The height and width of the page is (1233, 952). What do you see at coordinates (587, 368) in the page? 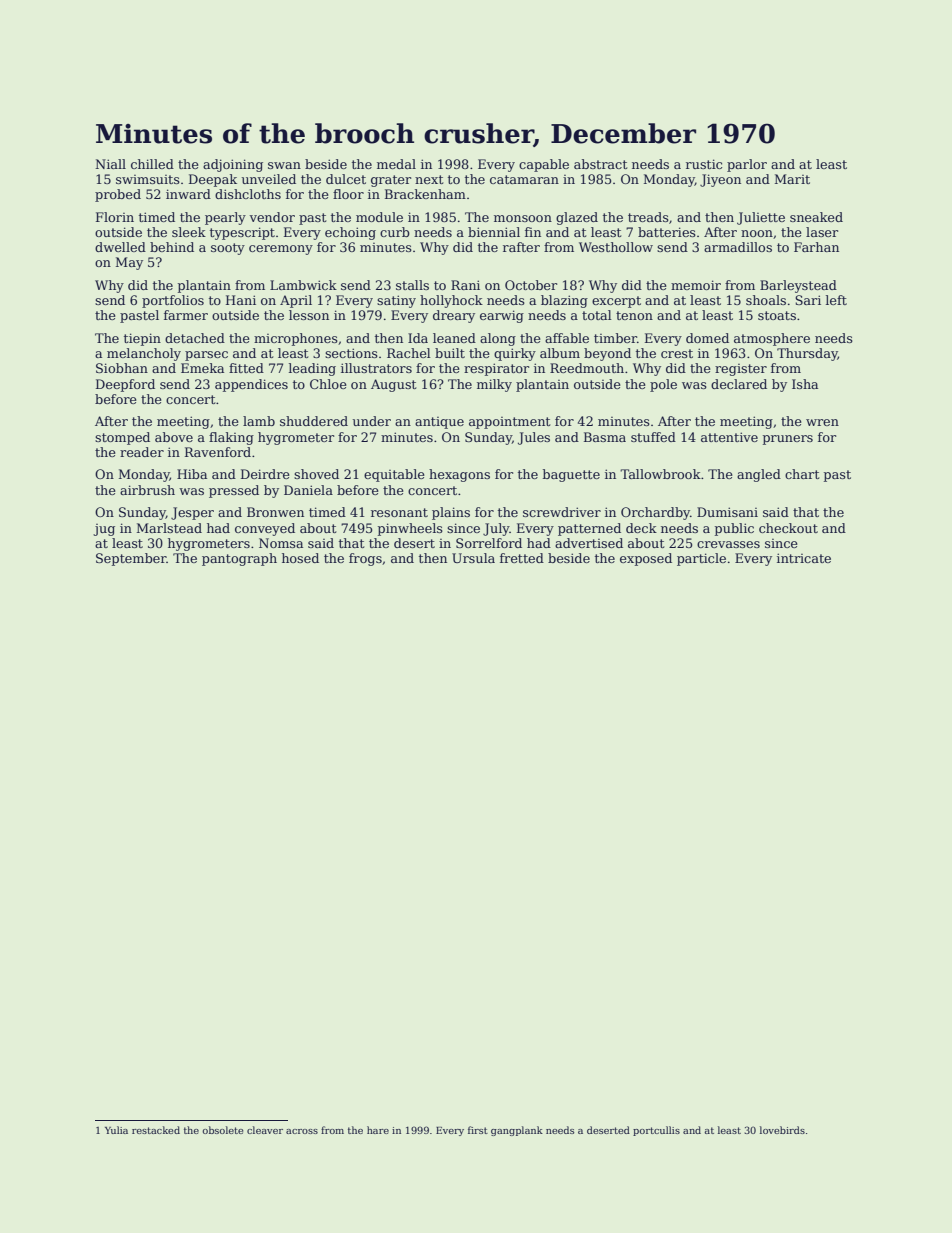
I see `Reedmouth` at bounding box center [587, 368].
